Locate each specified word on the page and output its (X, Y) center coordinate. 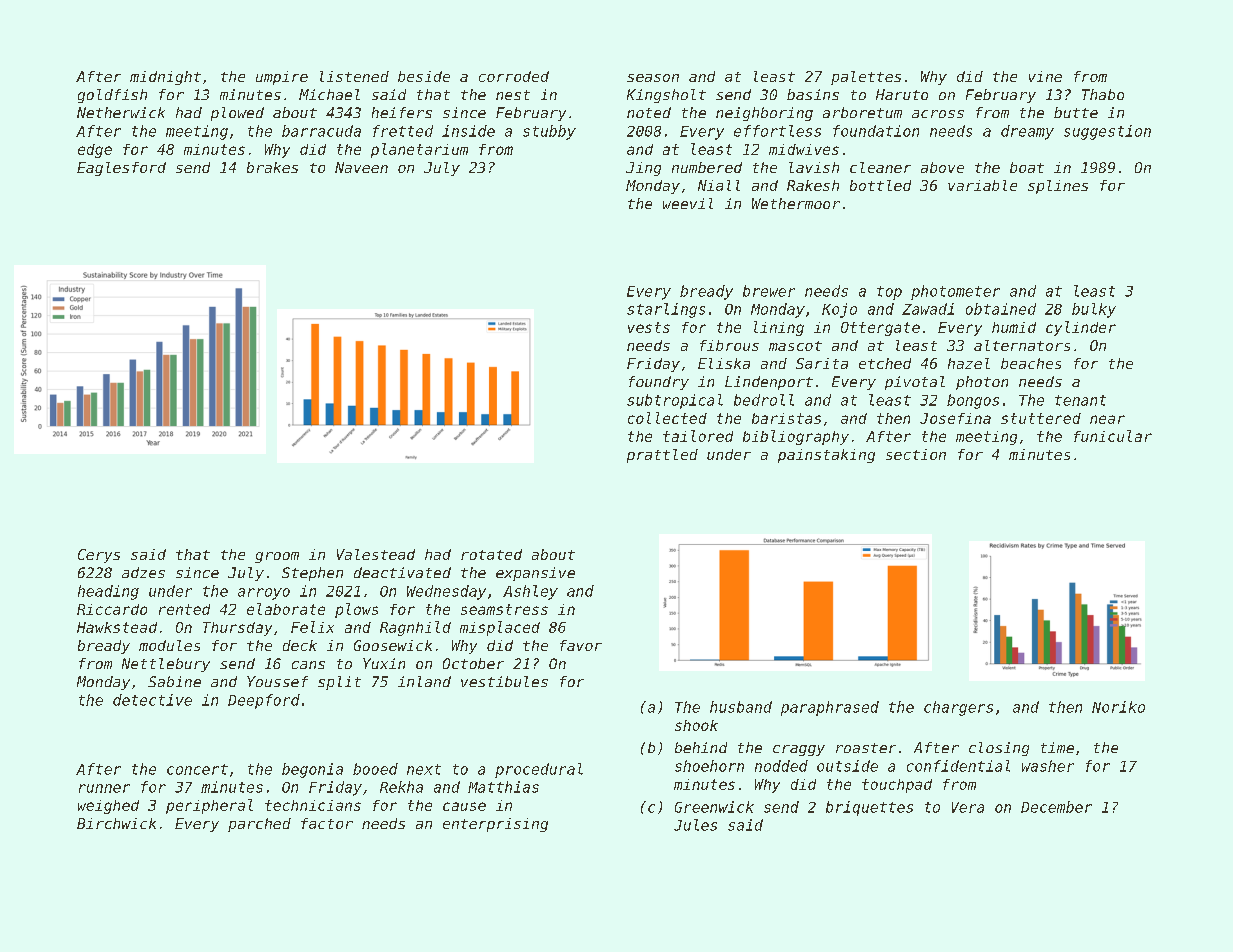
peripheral (209, 806)
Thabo (1103, 94)
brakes (272, 167)
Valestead (376, 554)
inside (468, 131)
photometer (955, 292)
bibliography (796, 437)
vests (649, 327)
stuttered (1041, 418)
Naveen (361, 167)
